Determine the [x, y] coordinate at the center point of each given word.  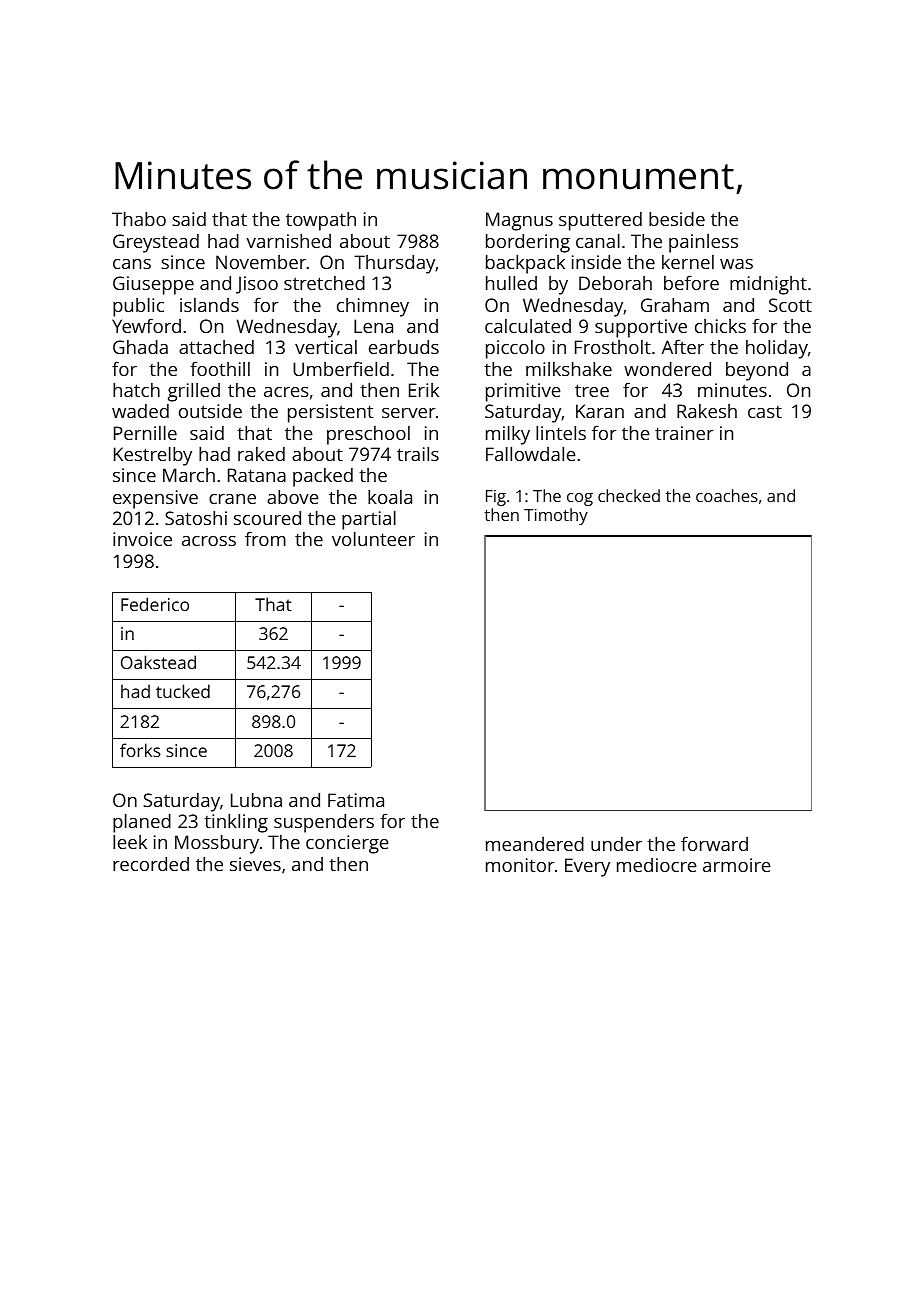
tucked [183, 691]
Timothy [556, 516]
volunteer [373, 539]
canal [598, 241]
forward [714, 843]
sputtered [600, 221]
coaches [727, 495]
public [138, 307]
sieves [255, 864]
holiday [777, 349]
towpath [321, 221]
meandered [535, 844]
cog [580, 499]
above [293, 497]
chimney [373, 307]
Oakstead [158, 662]
